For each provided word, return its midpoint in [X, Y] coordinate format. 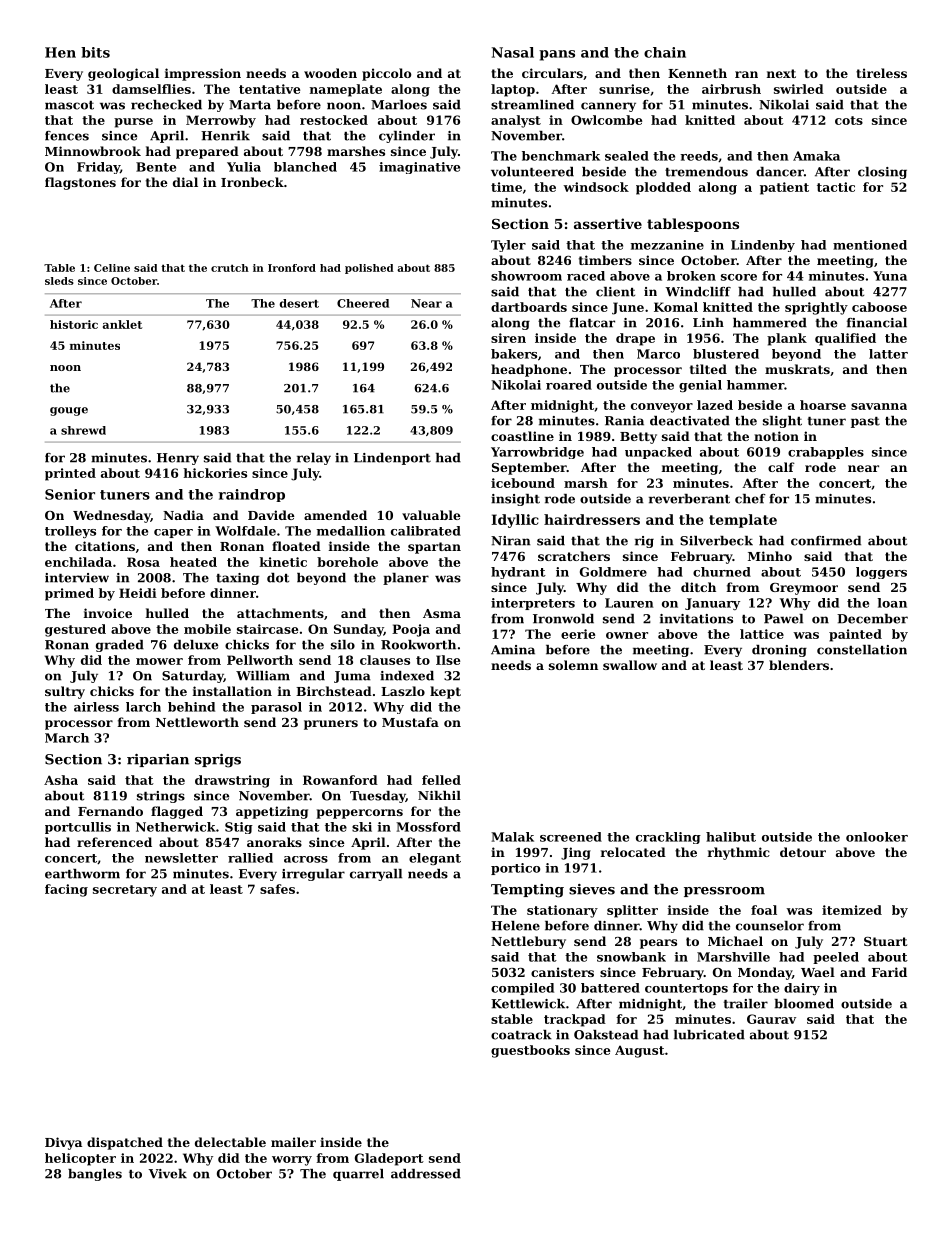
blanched [305, 167]
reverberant [689, 499]
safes [277, 889]
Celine [112, 268]
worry [292, 1161]
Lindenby [763, 246]
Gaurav [771, 1019]
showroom [526, 276]
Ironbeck [252, 182]
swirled [799, 89]
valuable [431, 515]
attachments [280, 613]
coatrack [521, 1035]
